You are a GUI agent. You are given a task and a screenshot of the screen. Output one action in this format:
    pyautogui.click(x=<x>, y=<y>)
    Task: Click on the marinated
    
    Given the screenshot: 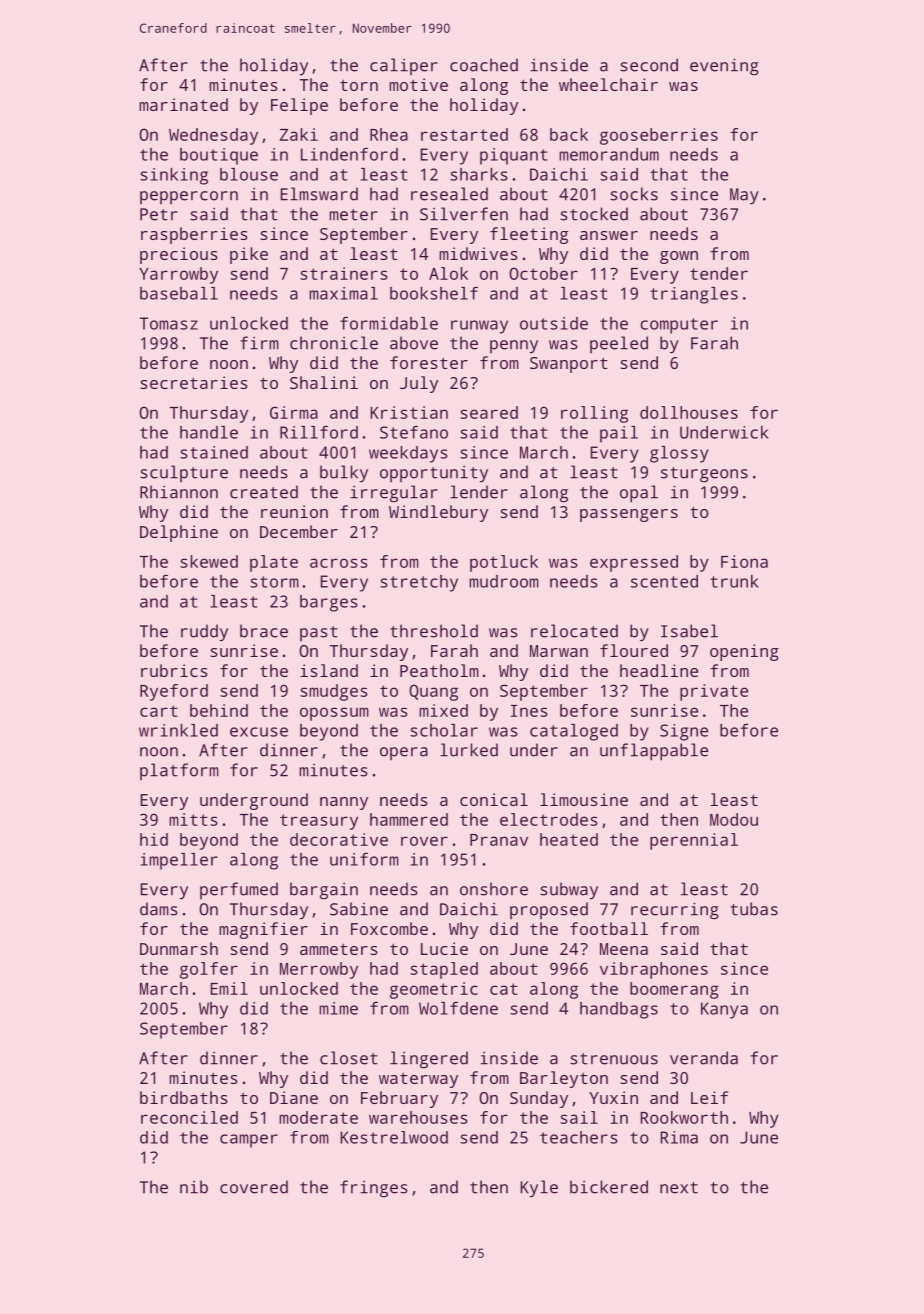 What is the action you would take?
    pyautogui.click(x=183, y=104)
